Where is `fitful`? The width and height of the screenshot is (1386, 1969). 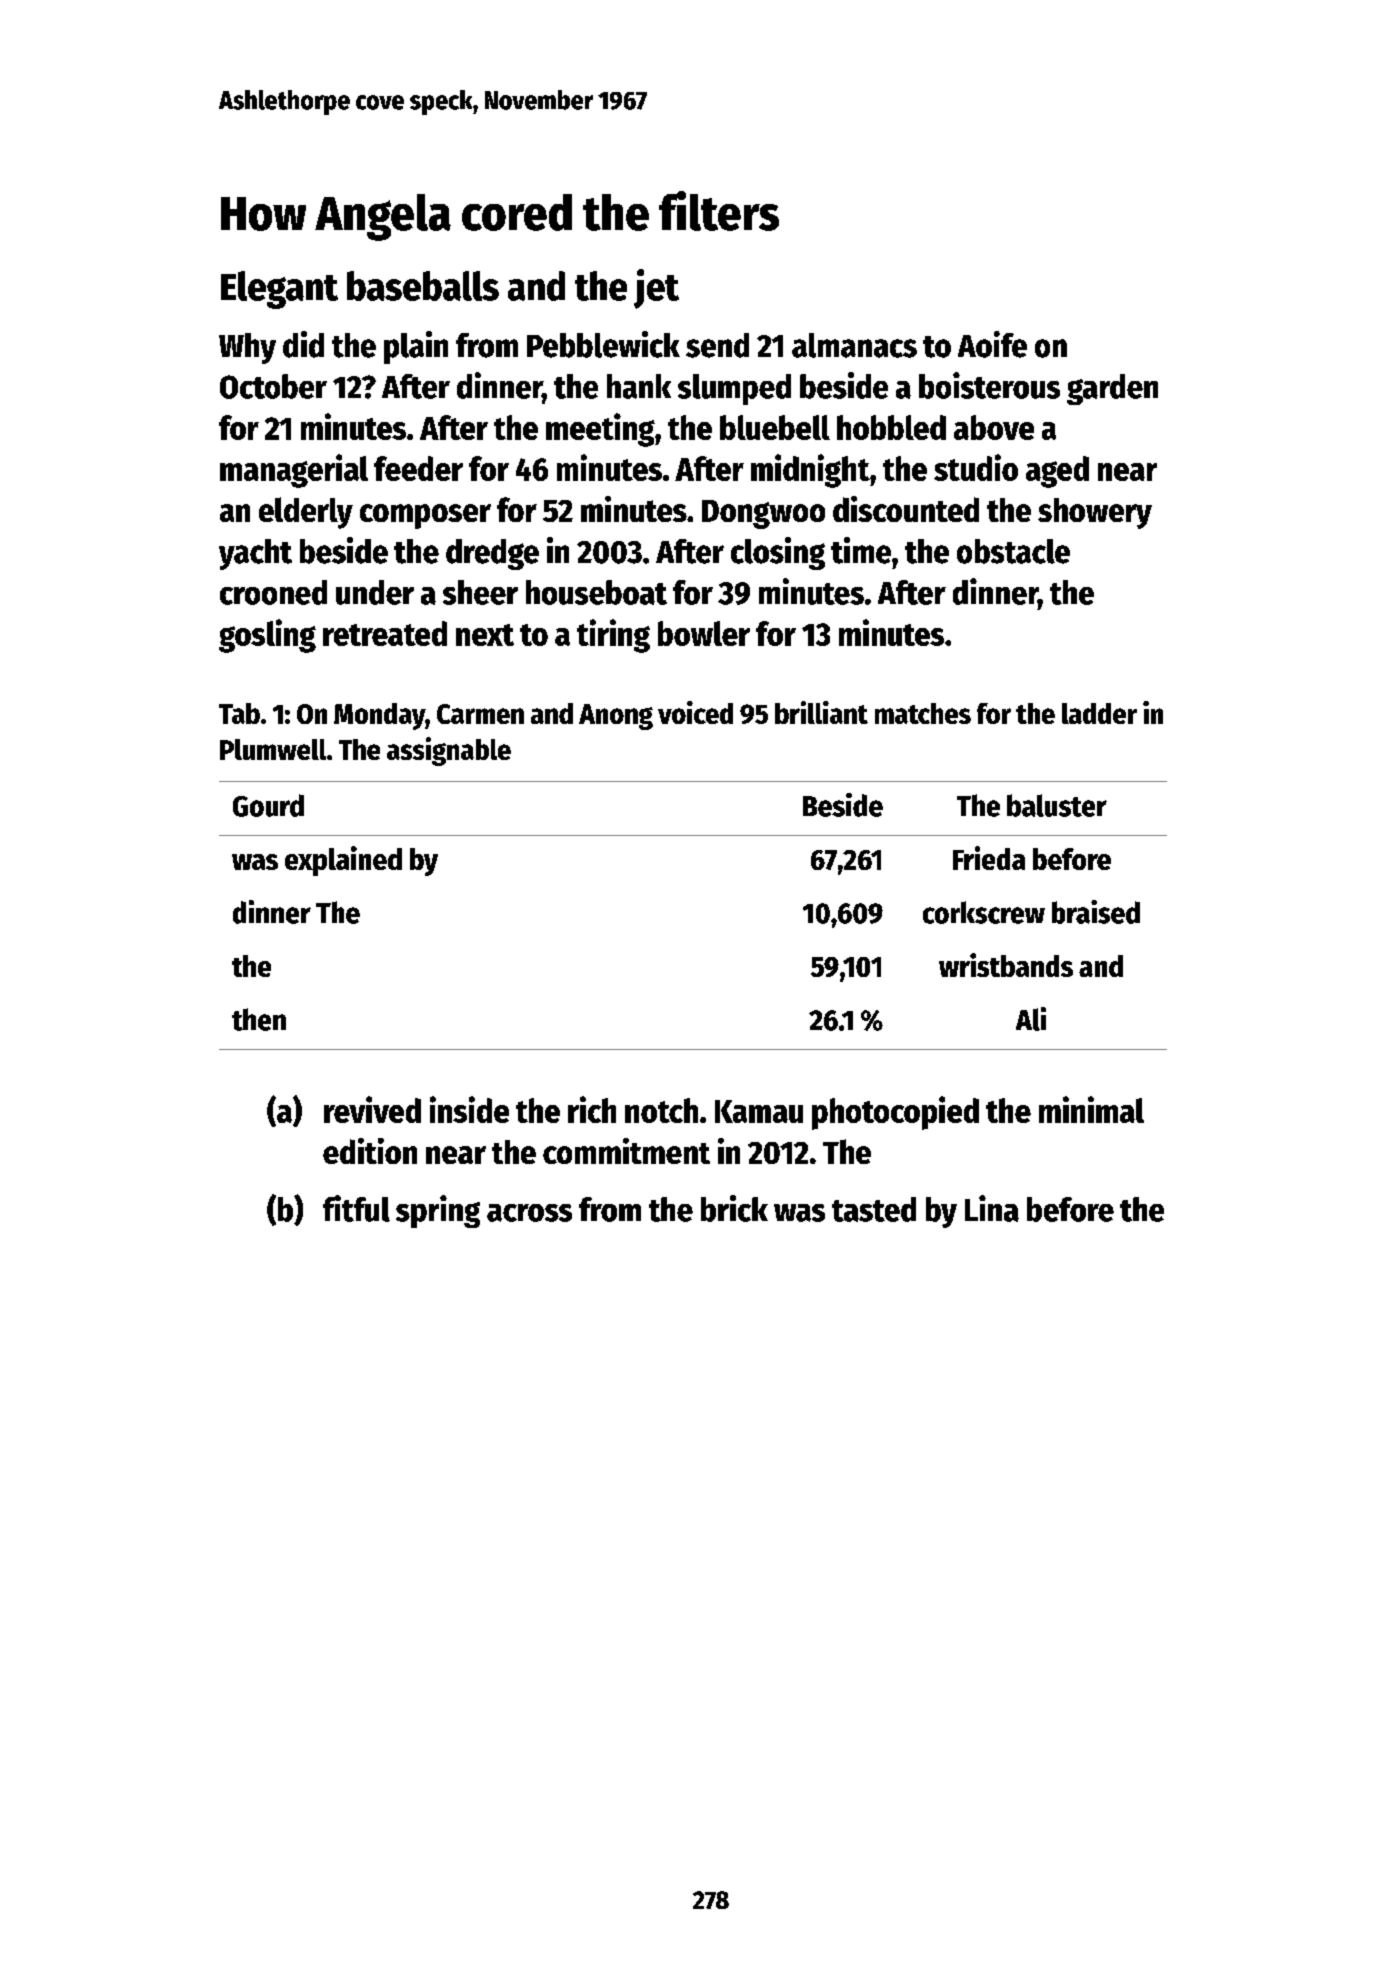
fitful is located at coordinates (356, 1208).
